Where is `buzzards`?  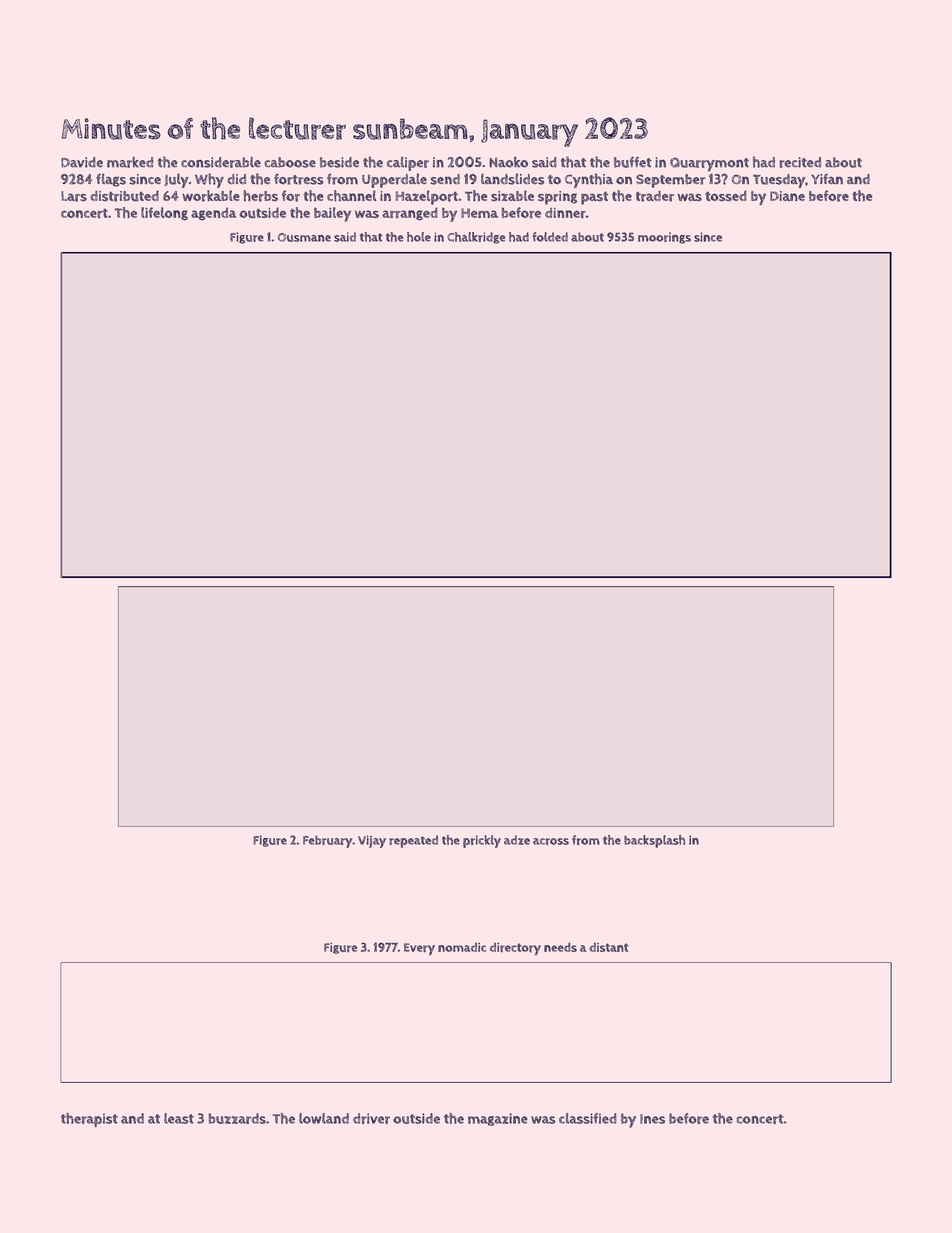
buzzards is located at coordinates (237, 1118).
